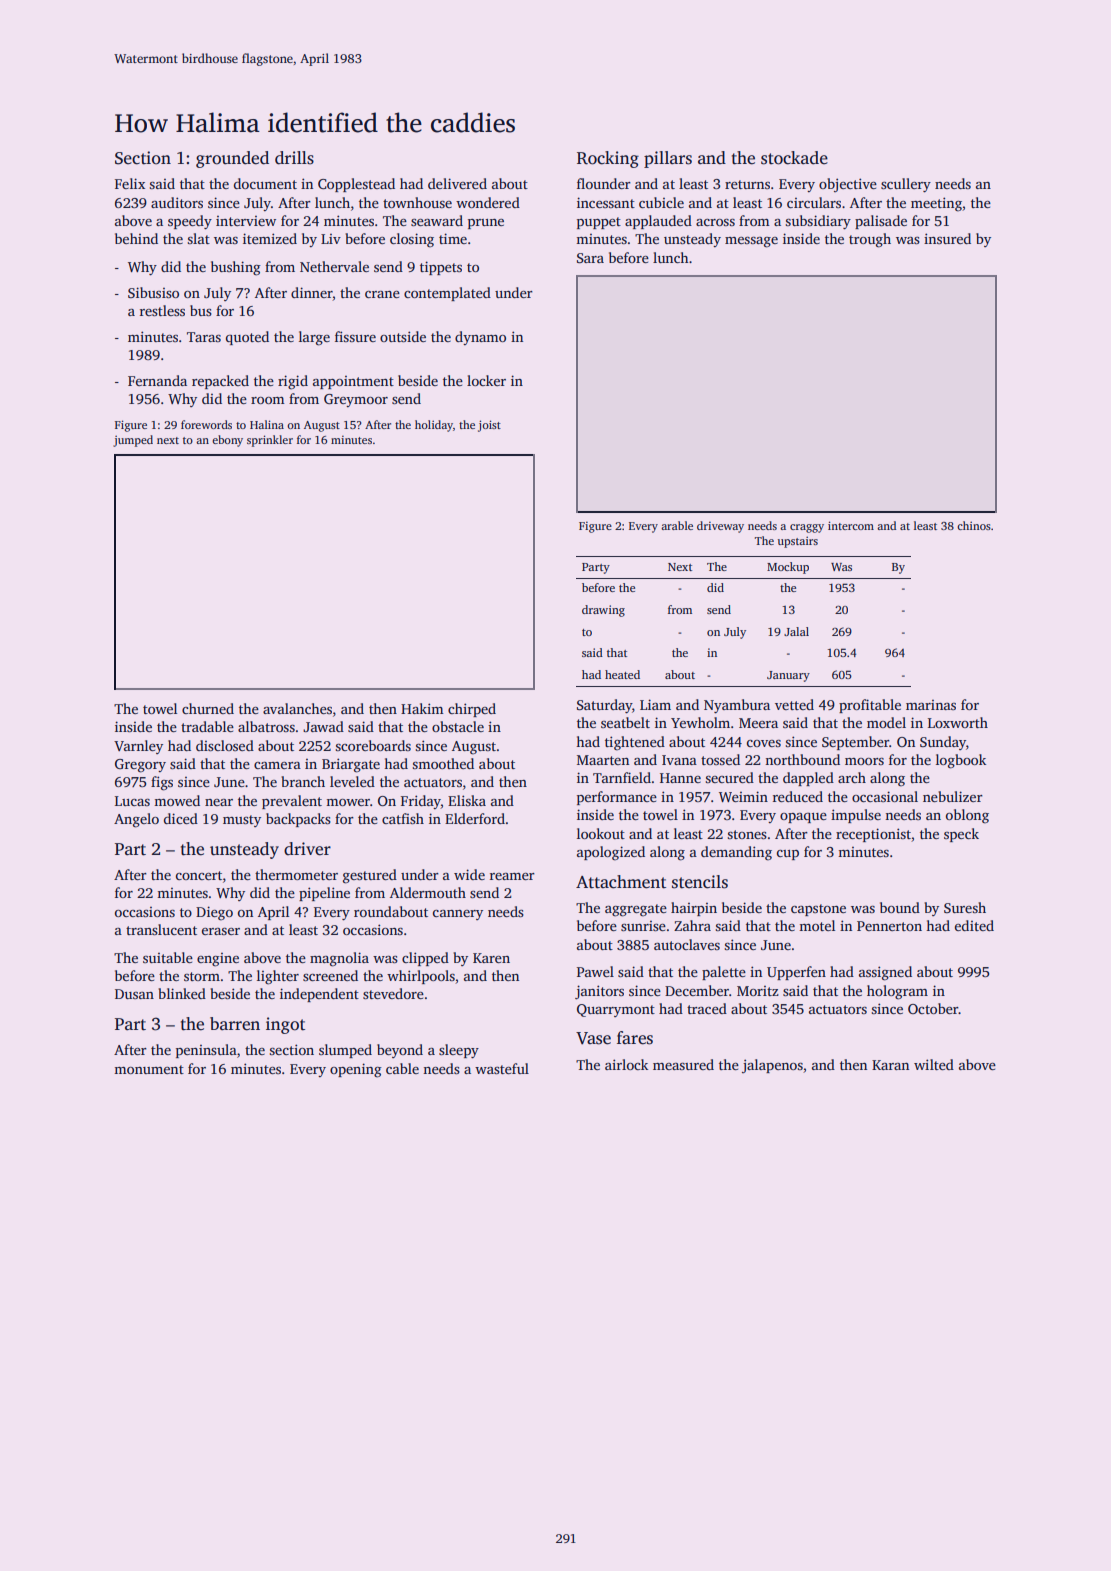  I want to click on chinos, so click(974, 525).
